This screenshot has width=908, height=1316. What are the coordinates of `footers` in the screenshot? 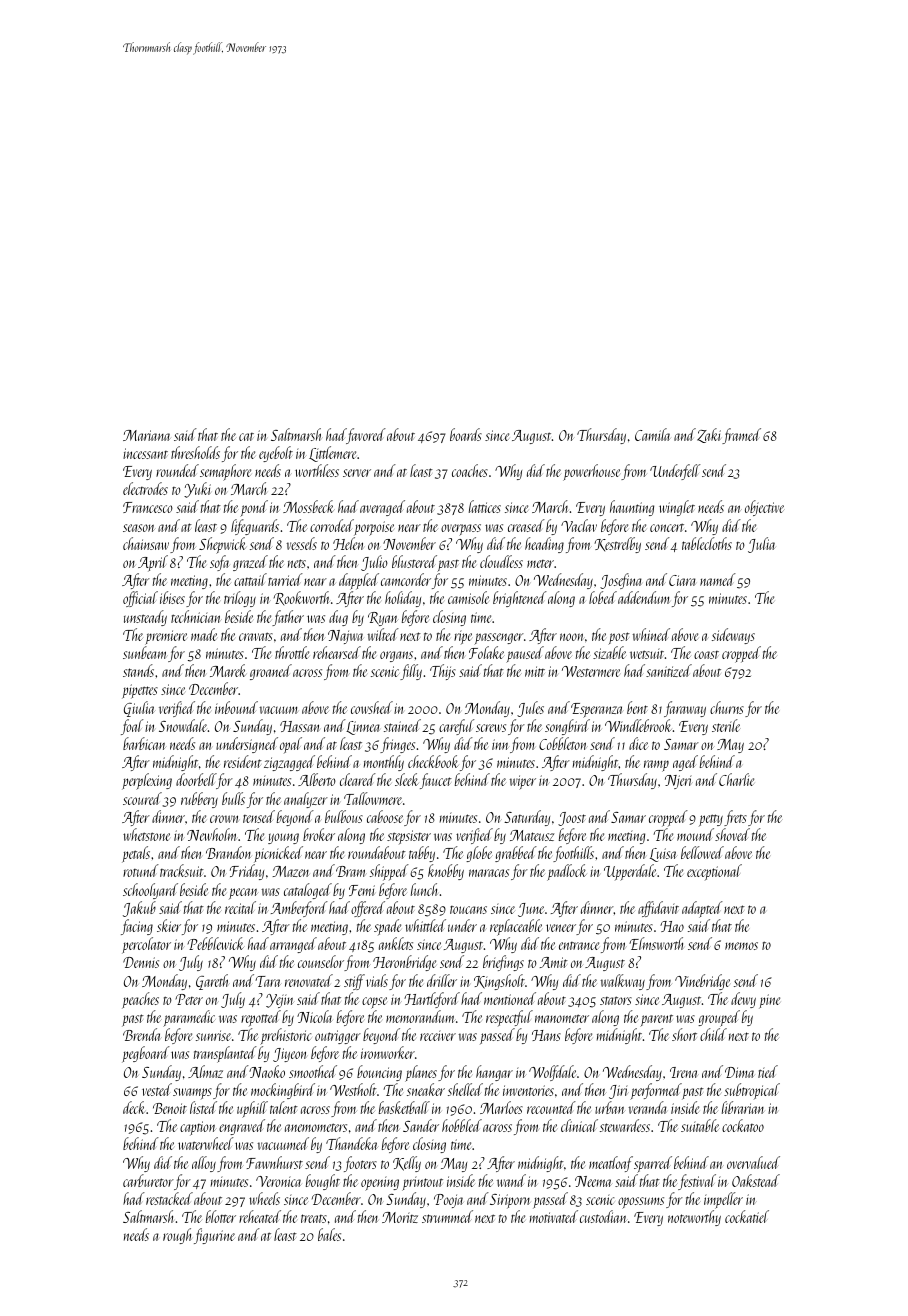 It's located at (360, 1164).
